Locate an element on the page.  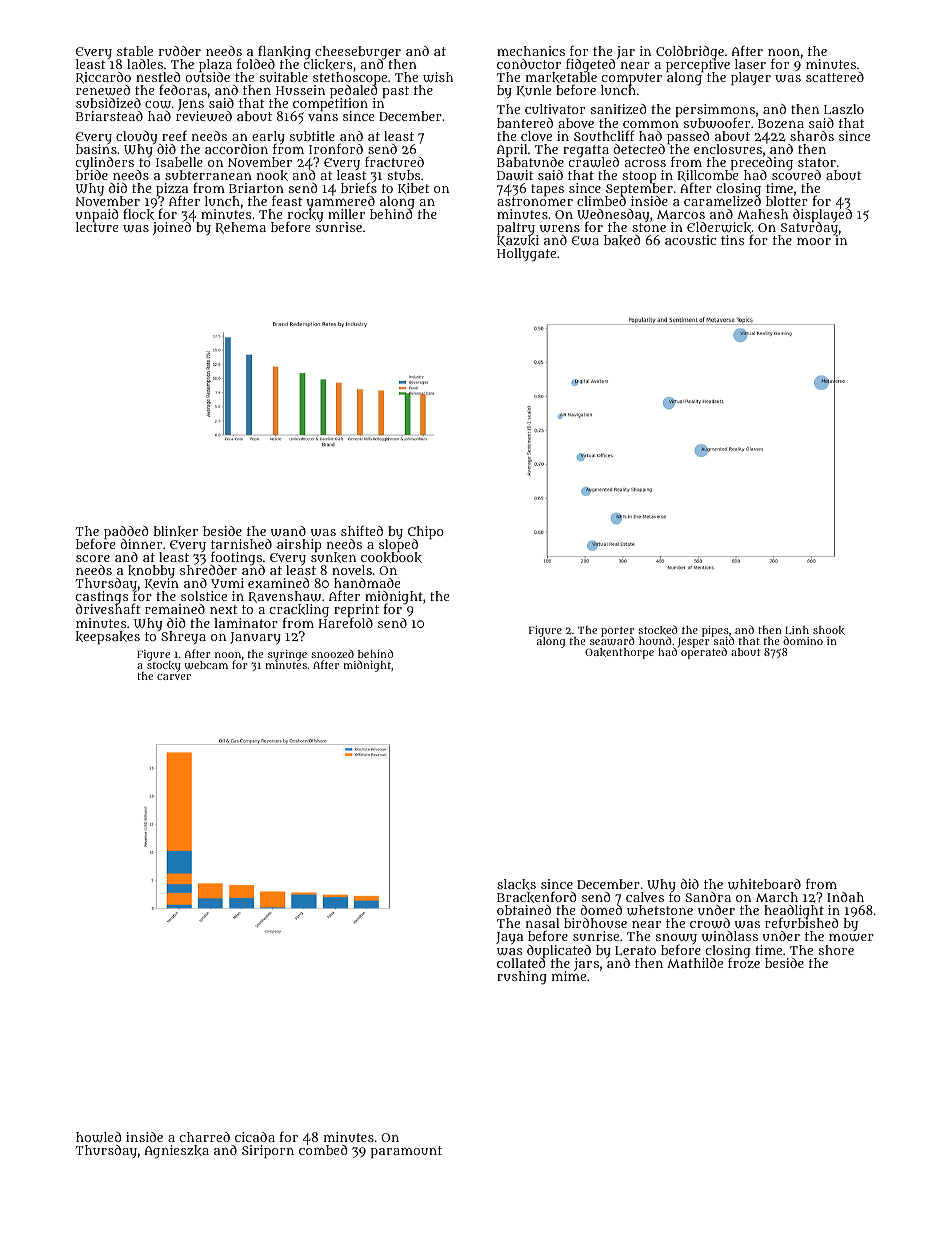
padded is located at coordinates (126, 533).
